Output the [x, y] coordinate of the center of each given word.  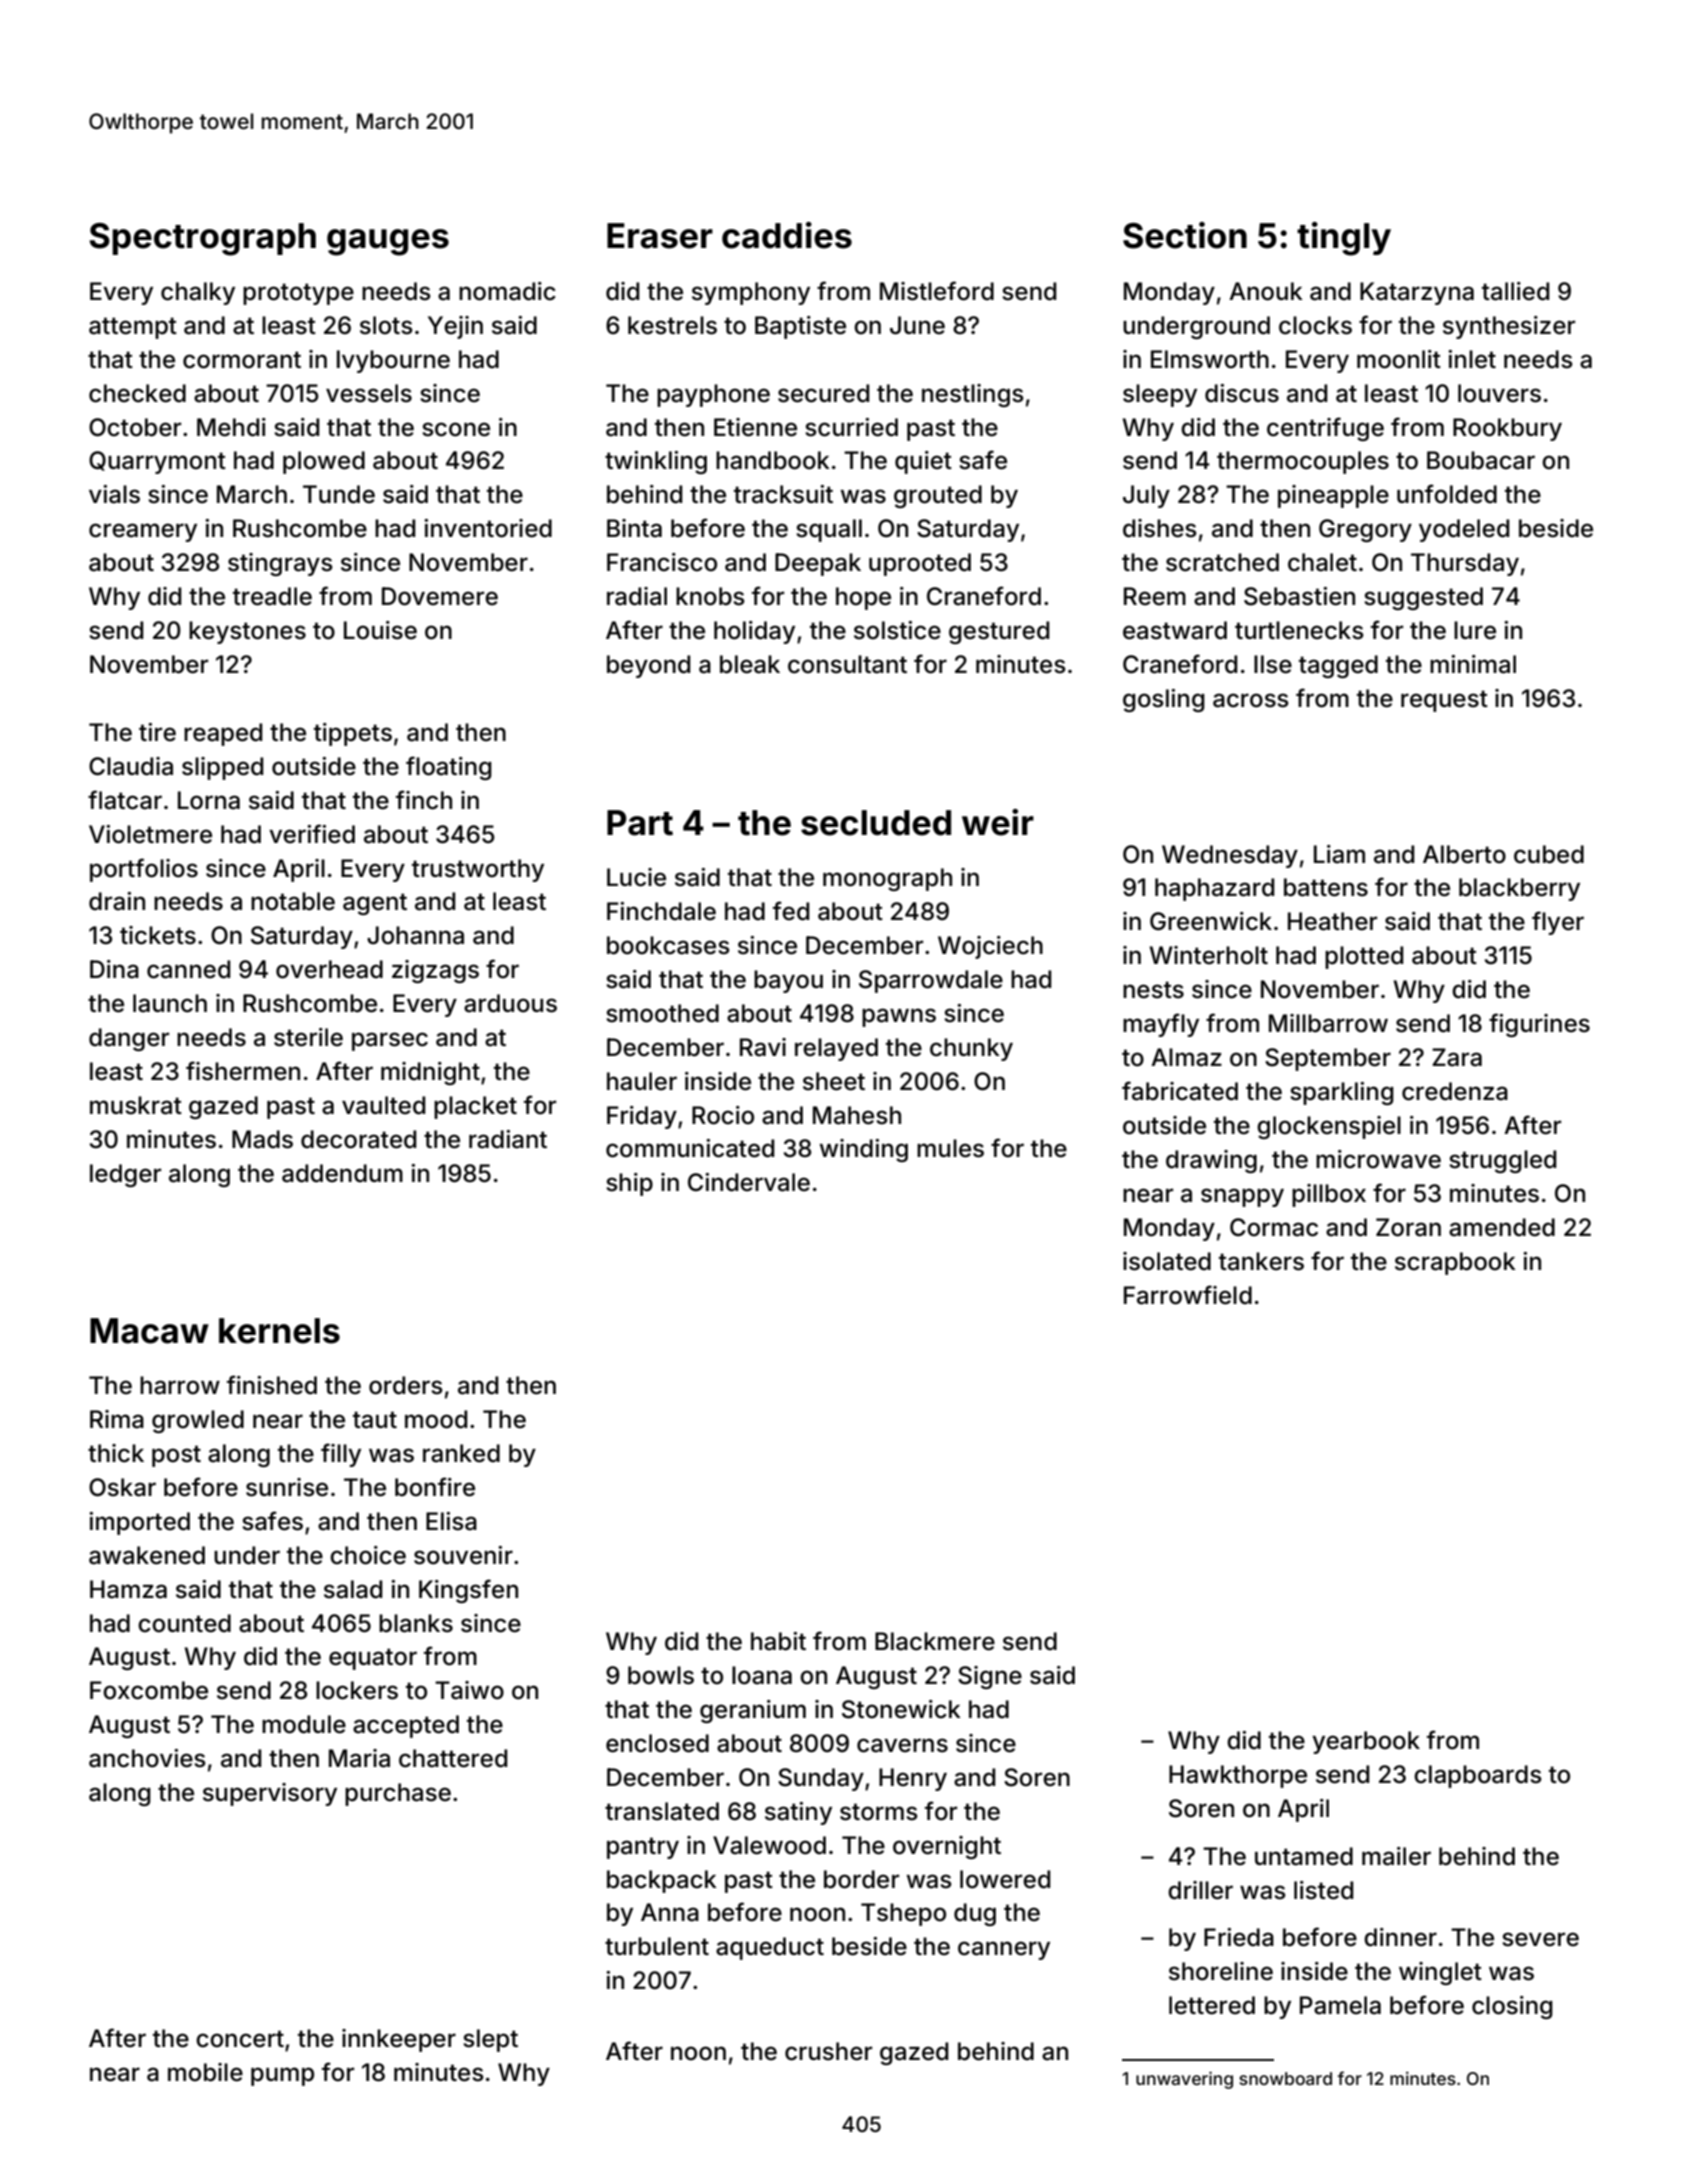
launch [170, 1003]
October [135, 427]
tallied [1515, 291]
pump [282, 2076]
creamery [143, 532]
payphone [713, 395]
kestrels [672, 325]
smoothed [662, 1013]
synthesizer [1509, 327]
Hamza [128, 1589]
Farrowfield [1188, 1295]
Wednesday [1230, 856]
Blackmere [935, 1641]
